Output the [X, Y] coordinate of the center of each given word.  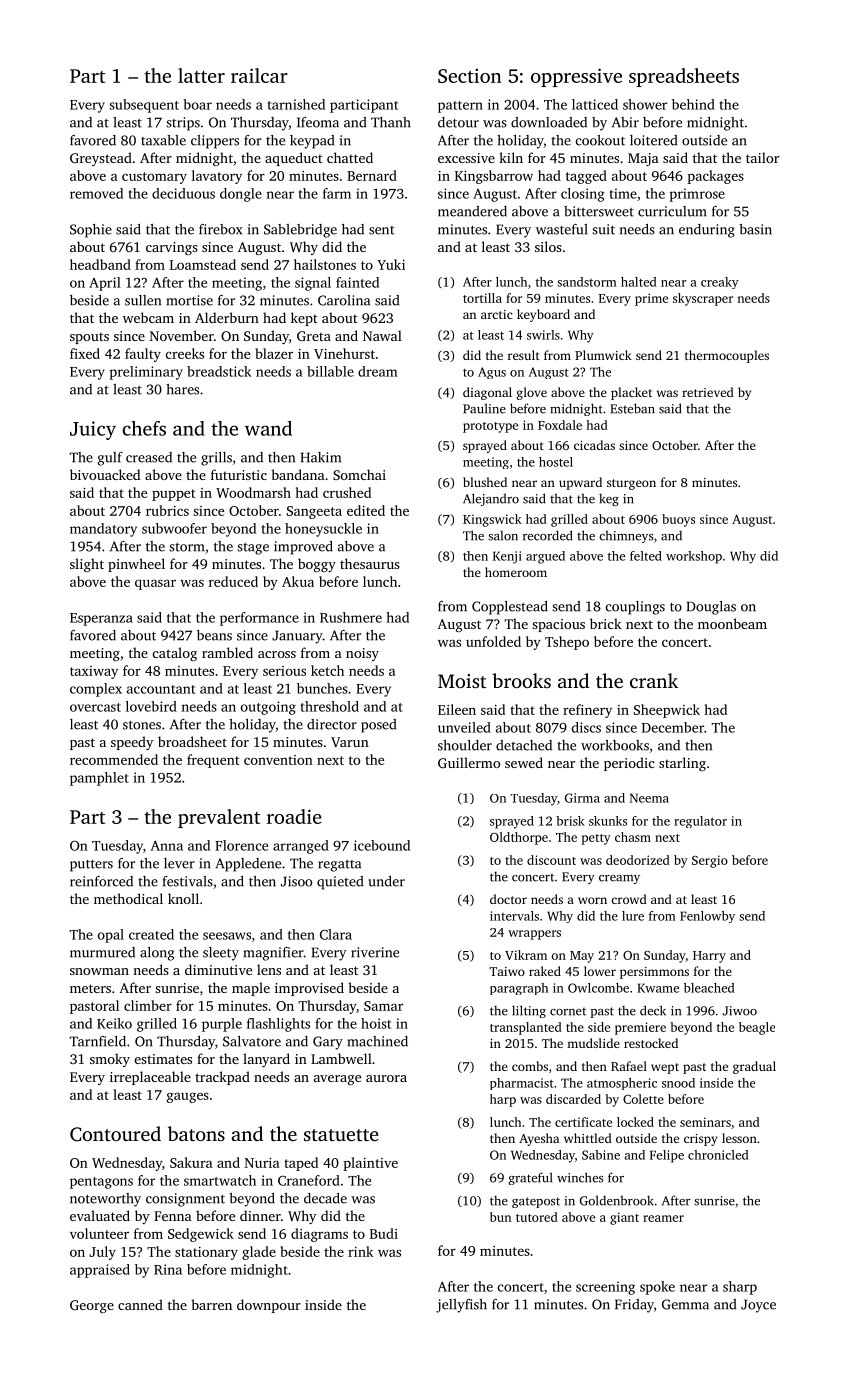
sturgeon [631, 484]
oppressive [576, 77]
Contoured [115, 1134]
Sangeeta [314, 512]
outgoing [268, 708]
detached [524, 745]
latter [201, 75]
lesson [739, 1138]
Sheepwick [667, 711]
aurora [386, 1078]
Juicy [93, 430]
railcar [259, 75]
